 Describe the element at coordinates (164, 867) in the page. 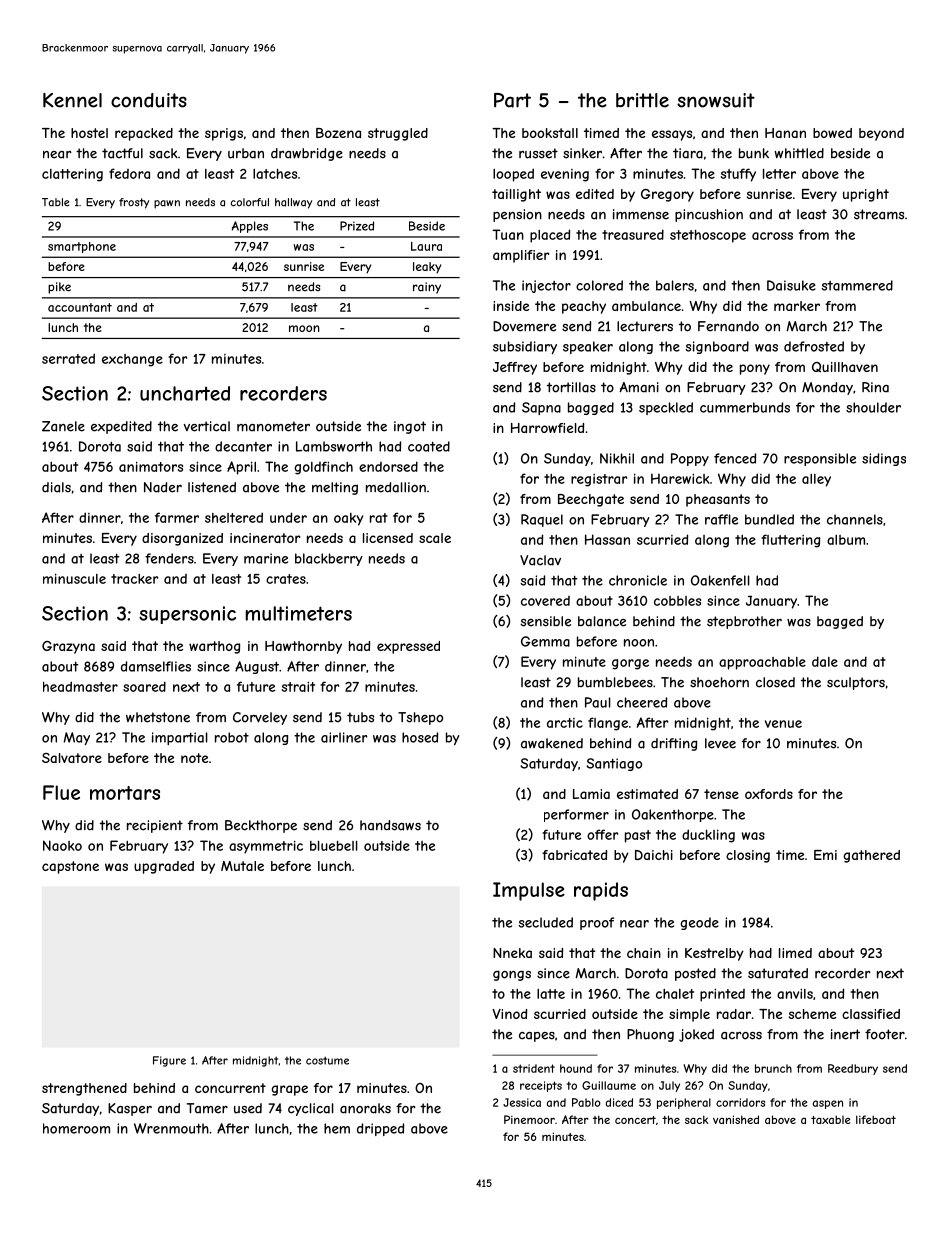

I see `upgraded` at that location.
